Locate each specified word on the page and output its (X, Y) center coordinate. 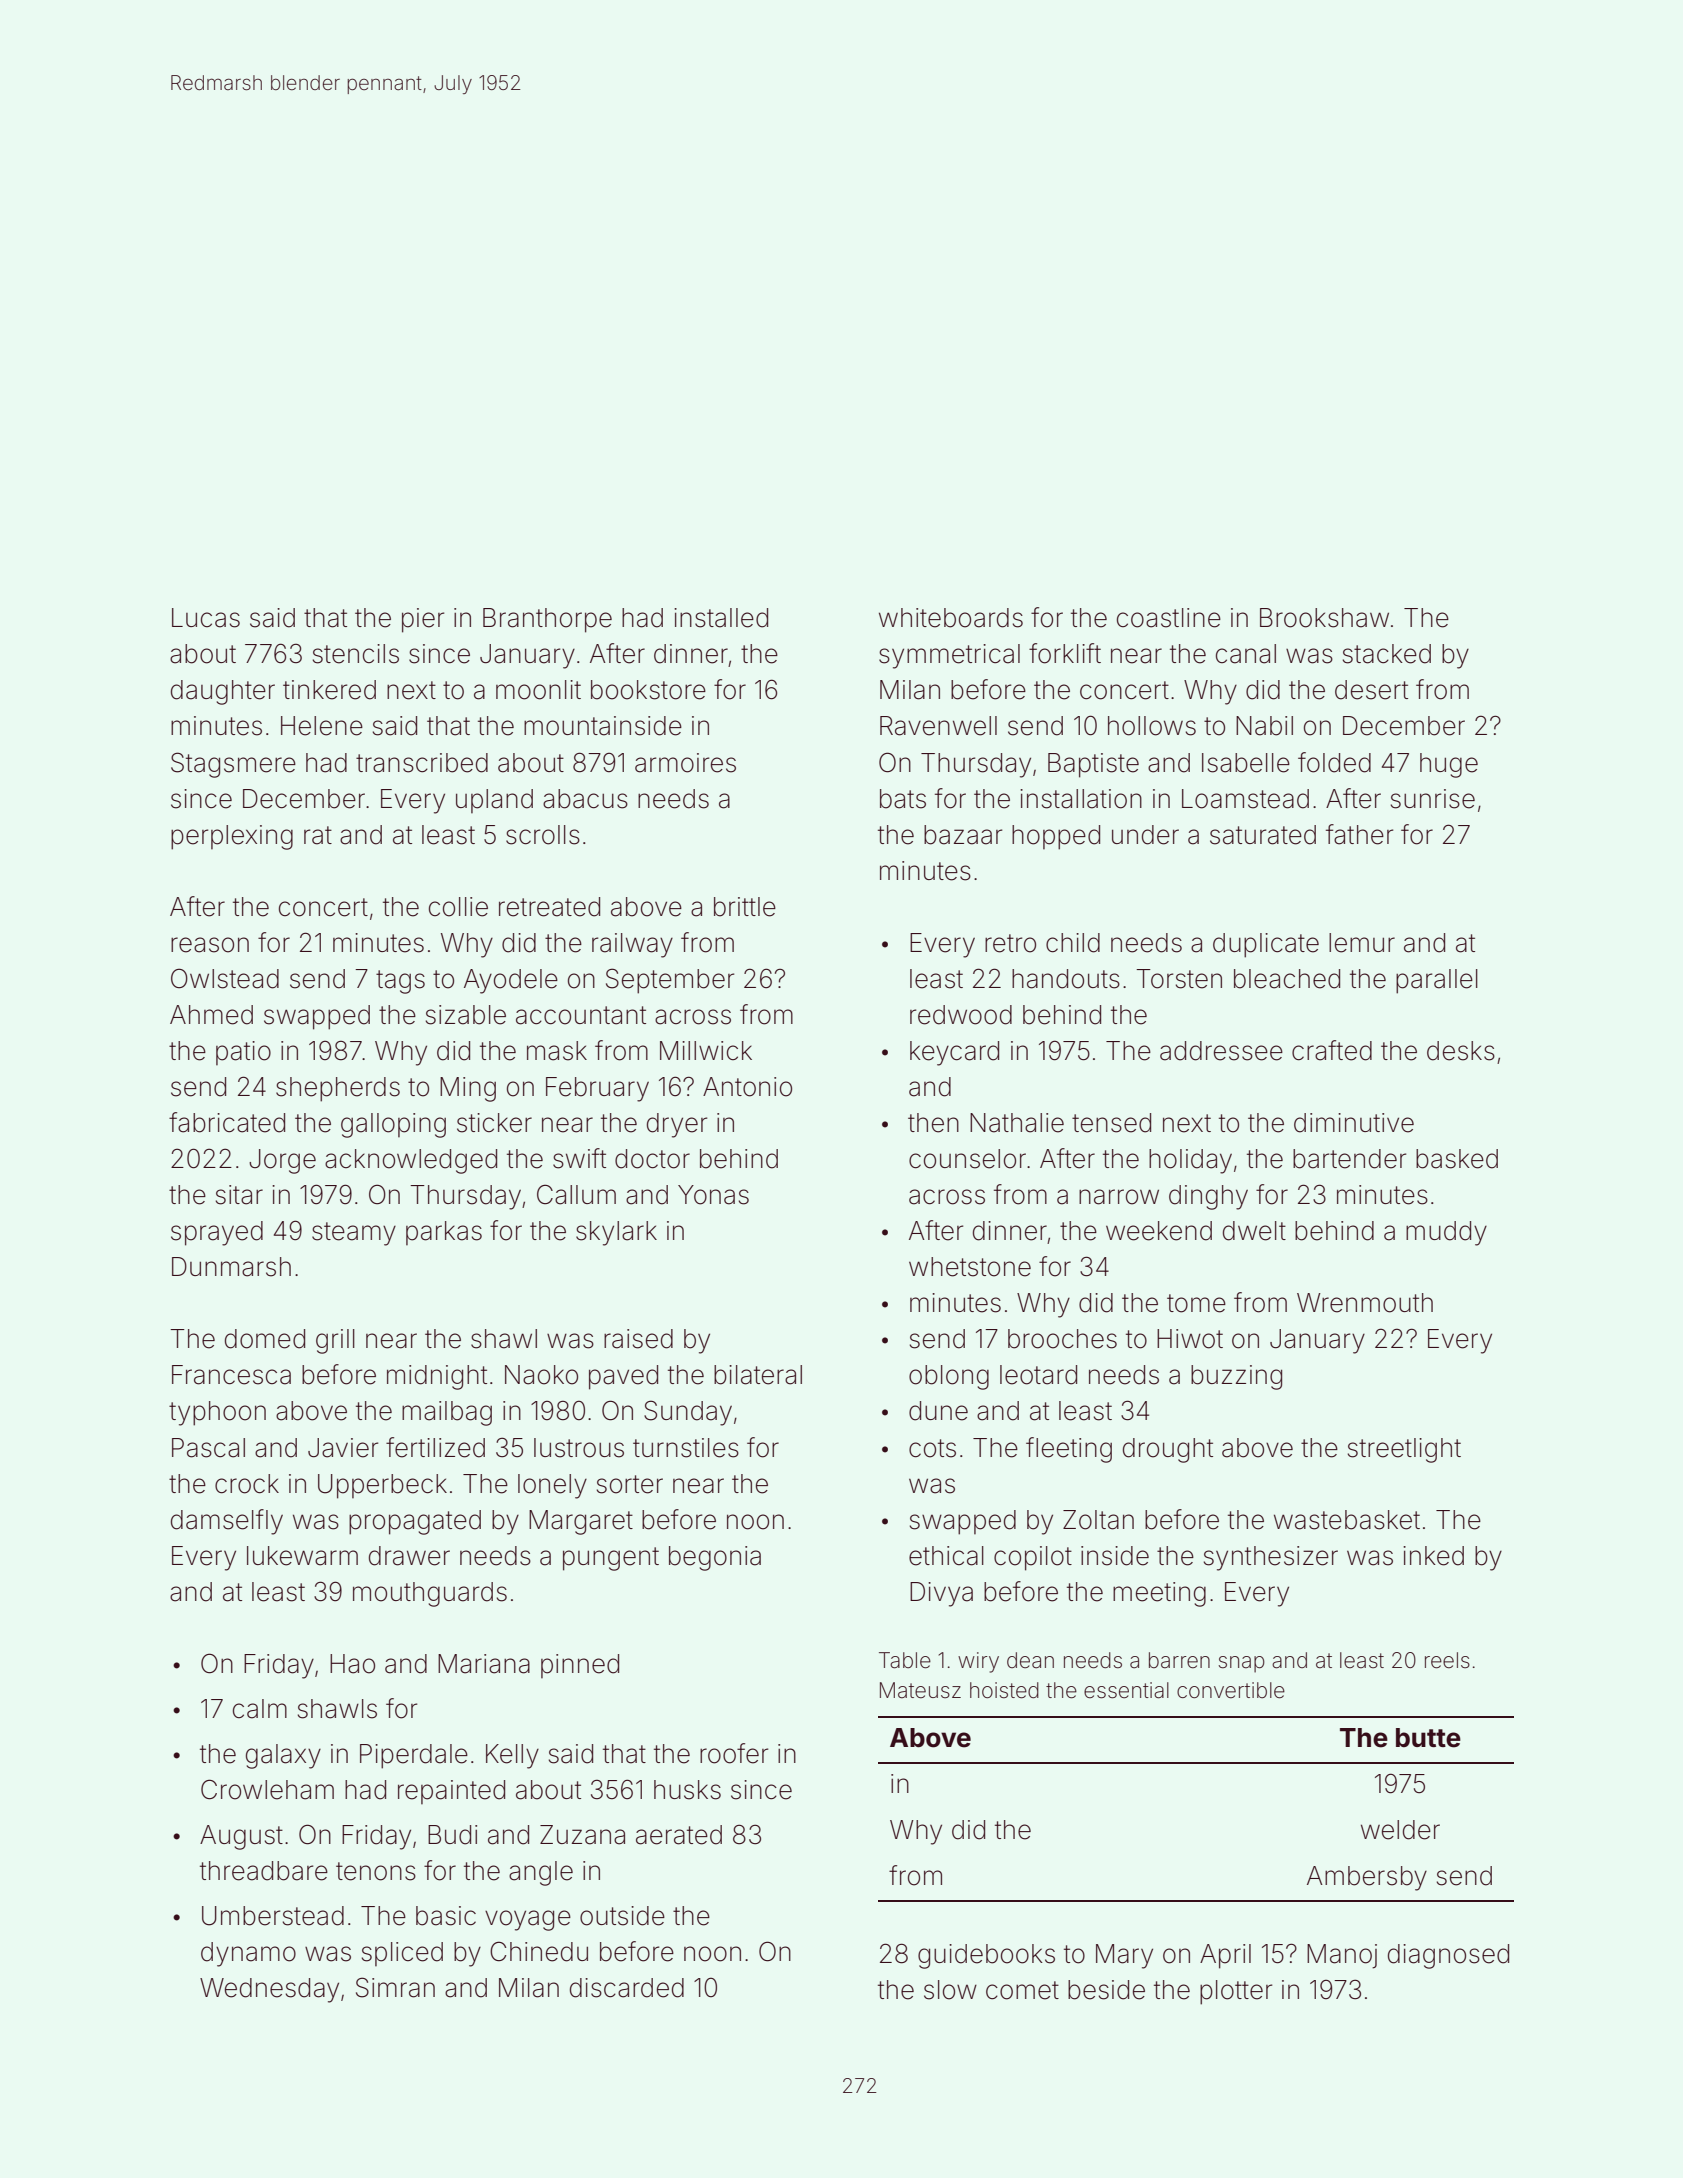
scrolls (543, 835)
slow (950, 1990)
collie (458, 907)
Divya (941, 1594)
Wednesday (269, 1990)
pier (423, 620)
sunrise (1433, 799)
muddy (1446, 1233)
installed (721, 618)
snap (1242, 1664)
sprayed (217, 1233)
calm (260, 1709)
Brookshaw (1324, 618)
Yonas (713, 1195)
